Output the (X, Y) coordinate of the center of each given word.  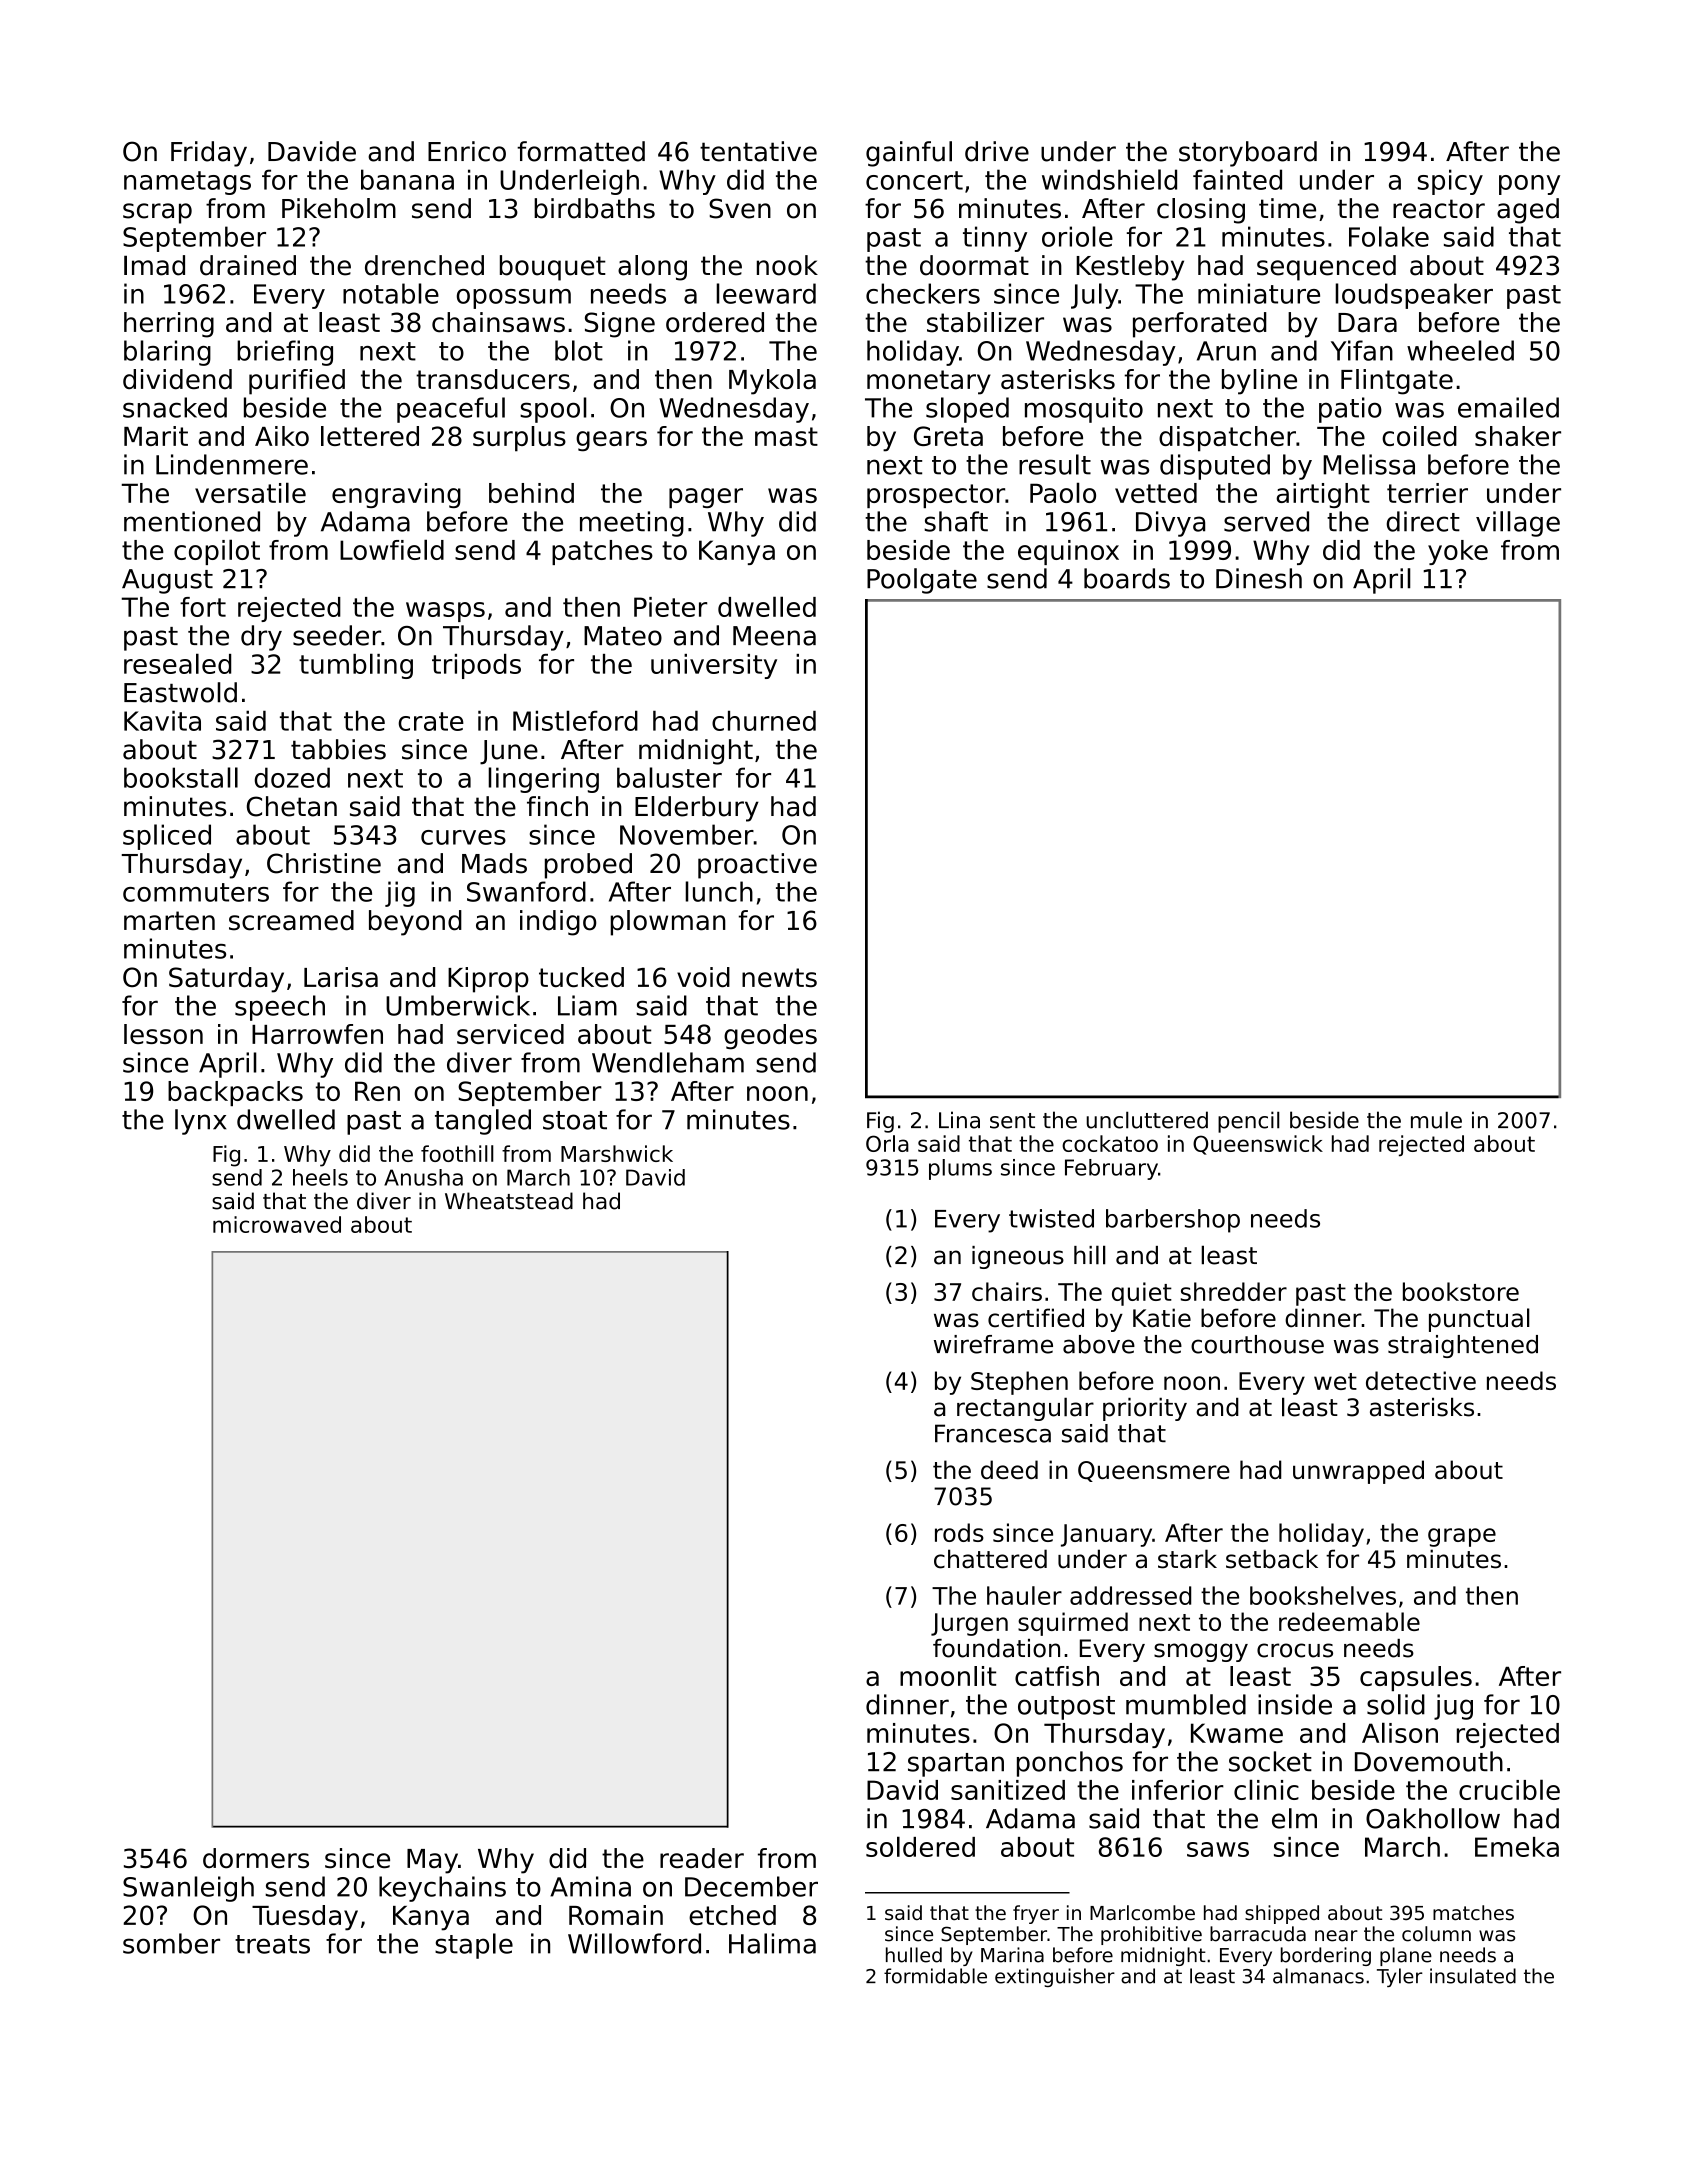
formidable (935, 1976)
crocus (1295, 1650)
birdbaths (594, 208)
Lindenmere (232, 464)
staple (474, 1946)
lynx (200, 1122)
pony (1529, 185)
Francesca (993, 1433)
